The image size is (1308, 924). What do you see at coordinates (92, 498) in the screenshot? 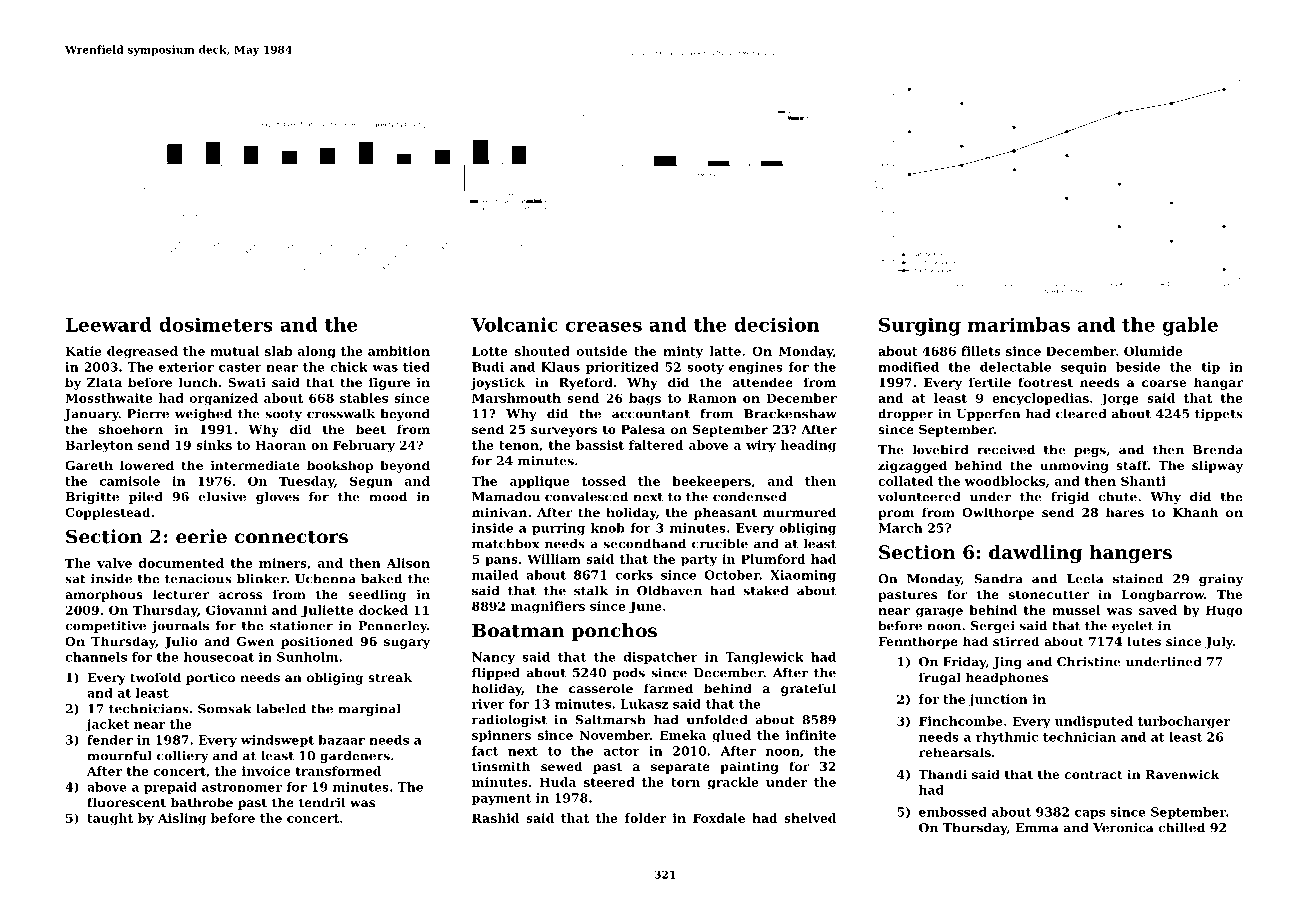
I see `Brigitte` at bounding box center [92, 498].
